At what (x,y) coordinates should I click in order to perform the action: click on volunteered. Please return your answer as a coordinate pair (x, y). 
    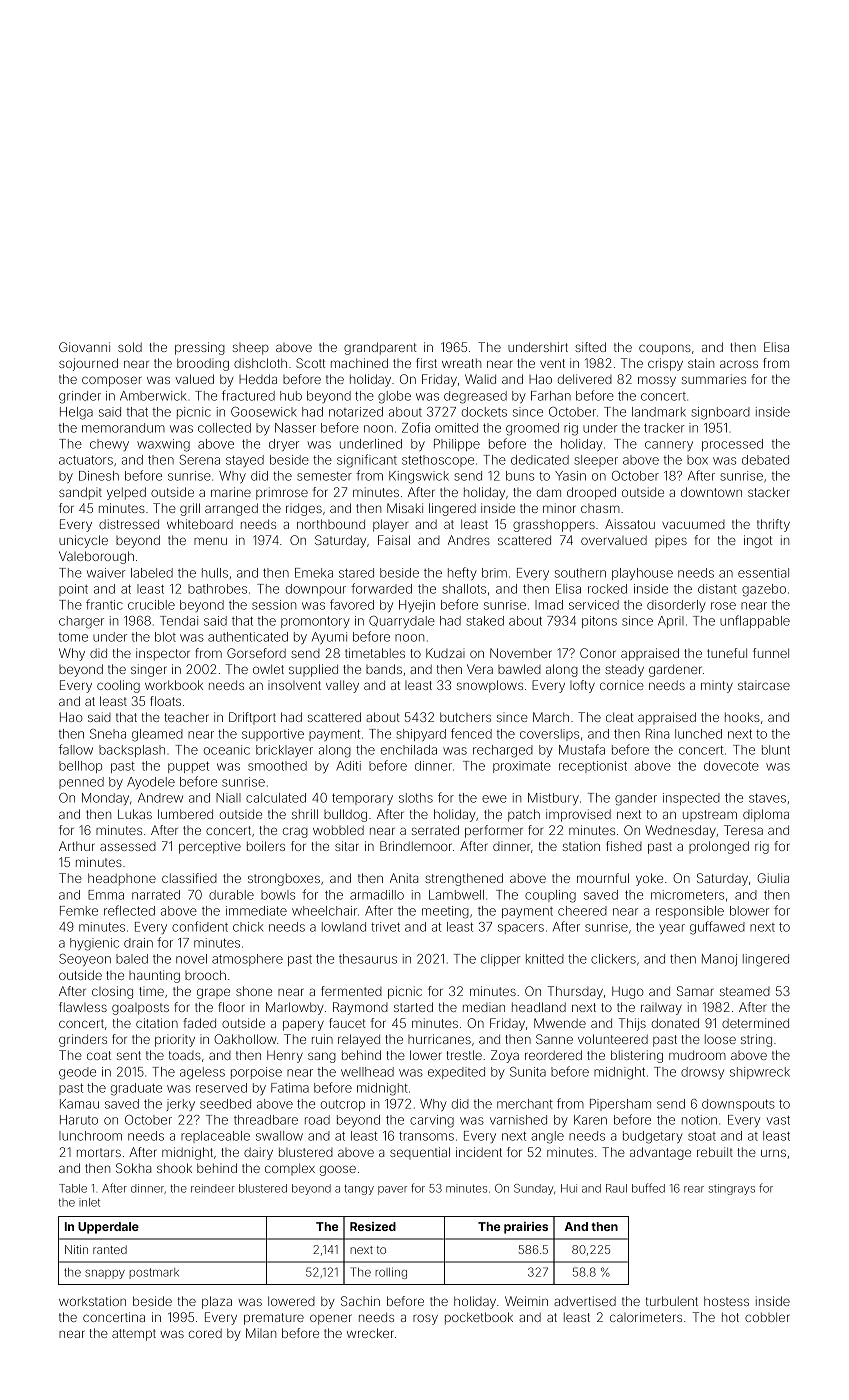
    Looking at the image, I should click on (613, 1039).
